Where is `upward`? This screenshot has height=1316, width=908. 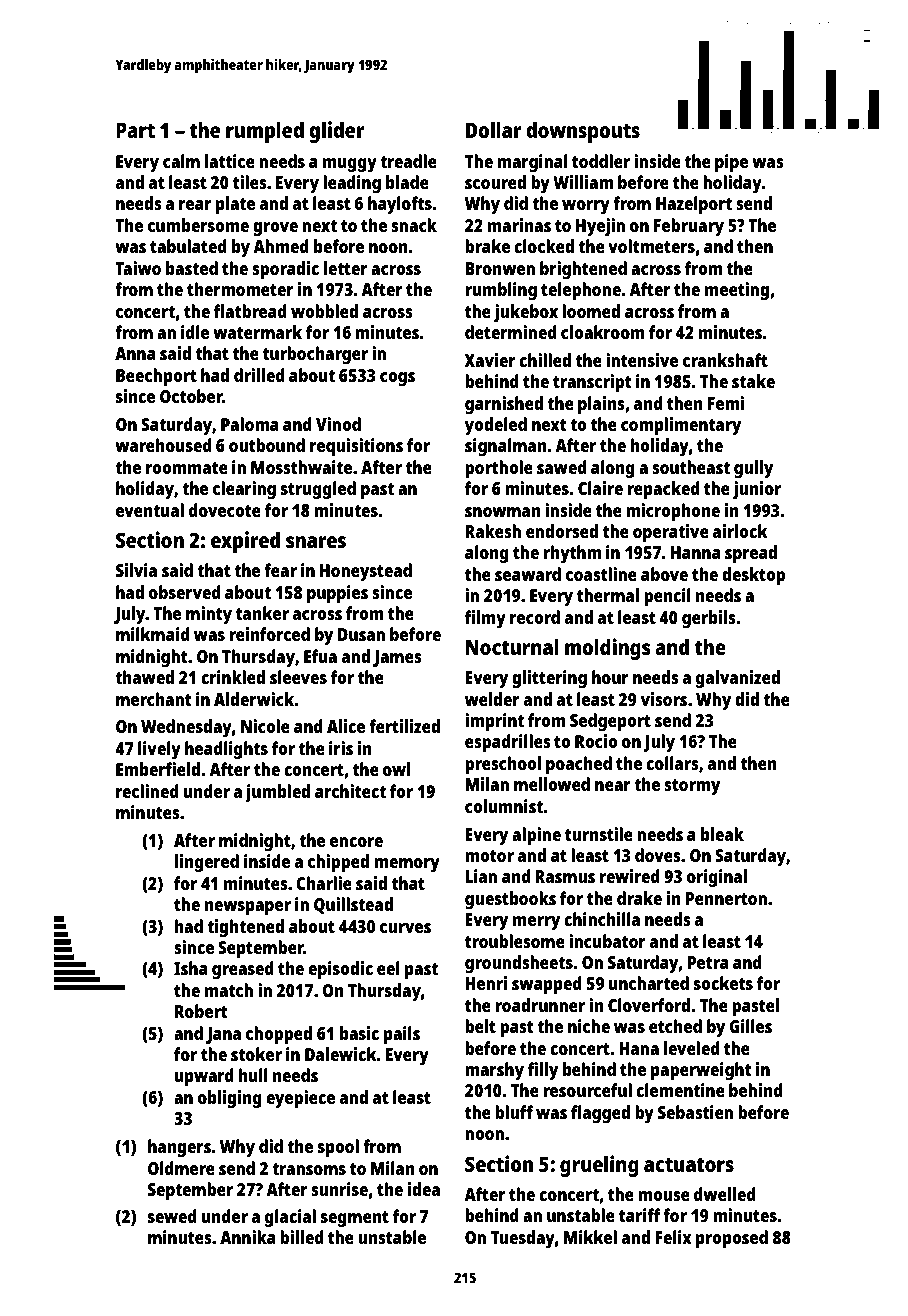
upward is located at coordinates (204, 1077).
